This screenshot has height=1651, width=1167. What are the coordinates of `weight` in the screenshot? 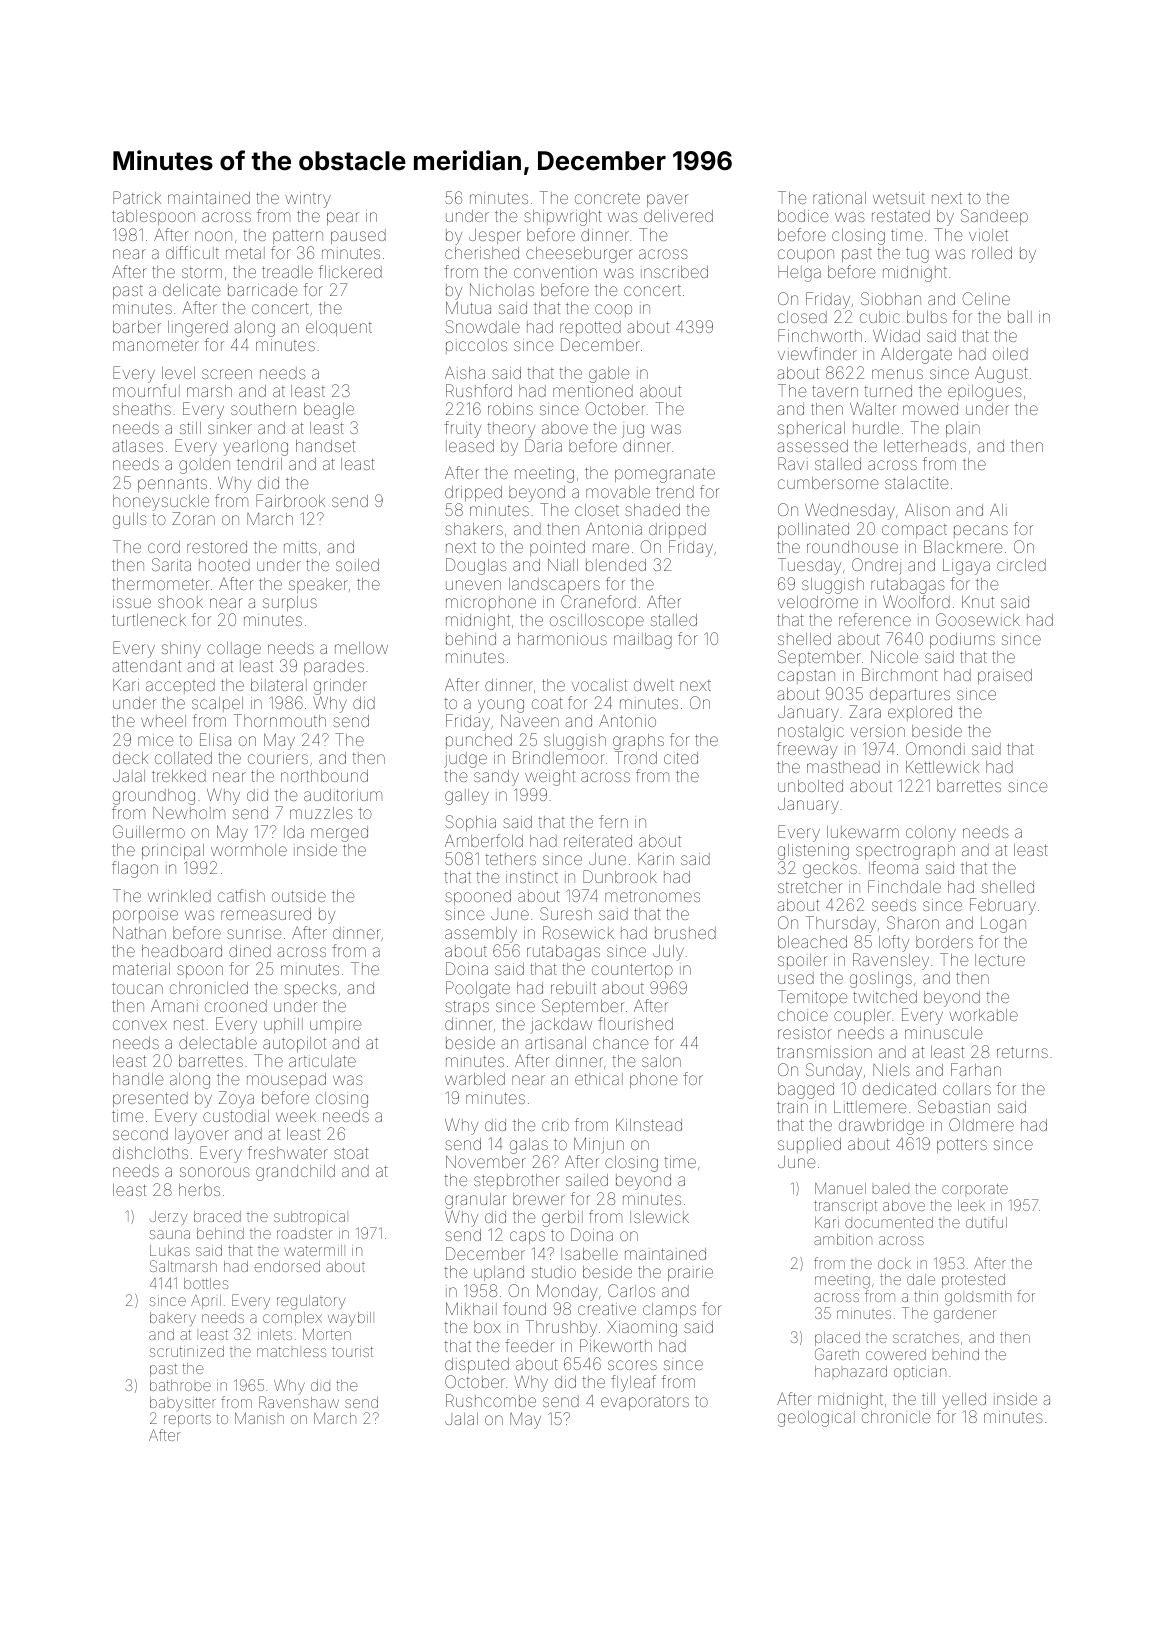 It's located at (550, 778).
